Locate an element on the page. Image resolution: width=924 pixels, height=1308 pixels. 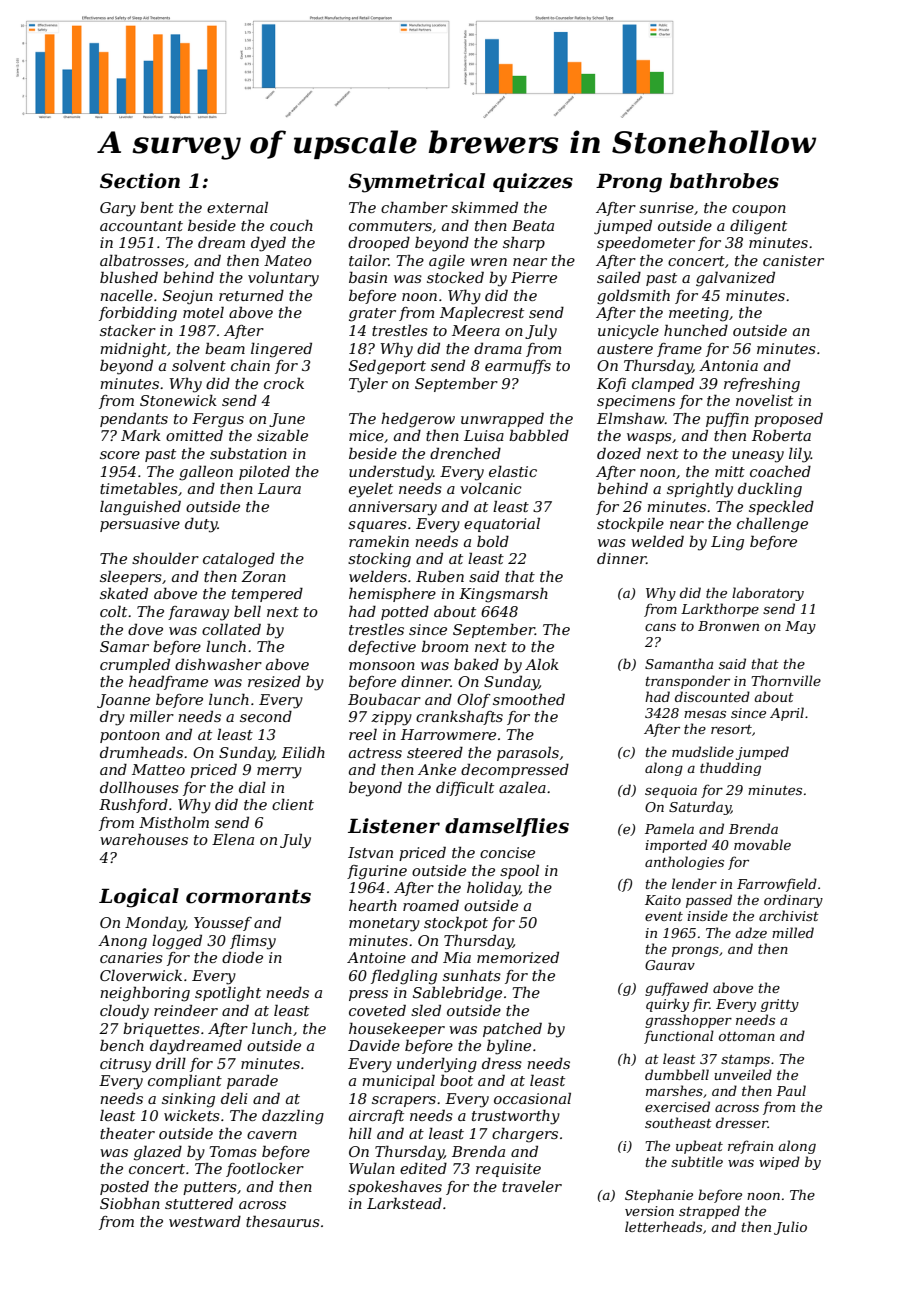
volcanic is located at coordinates (491, 488).
